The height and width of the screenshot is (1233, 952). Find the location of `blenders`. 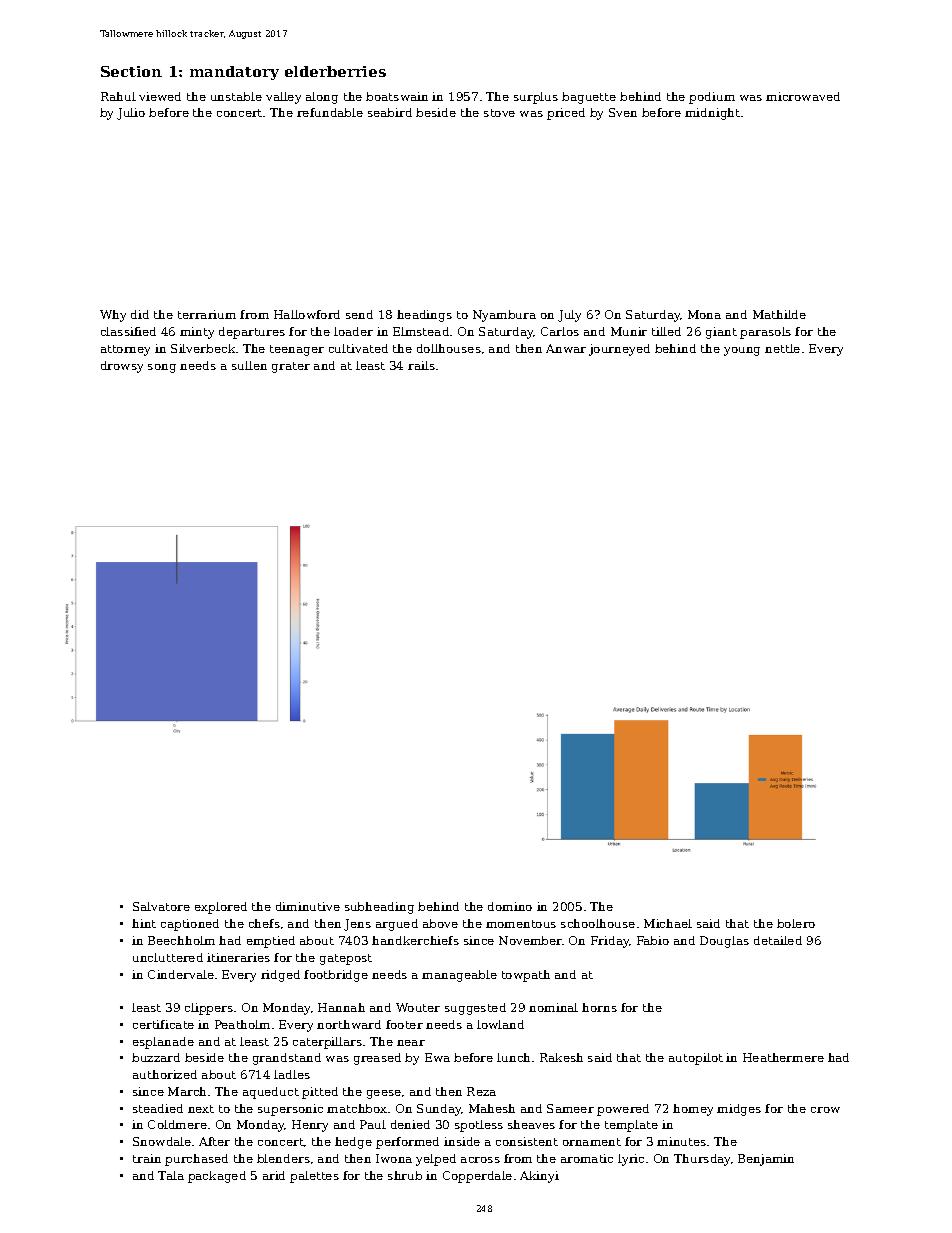

blenders is located at coordinates (283, 1158).
